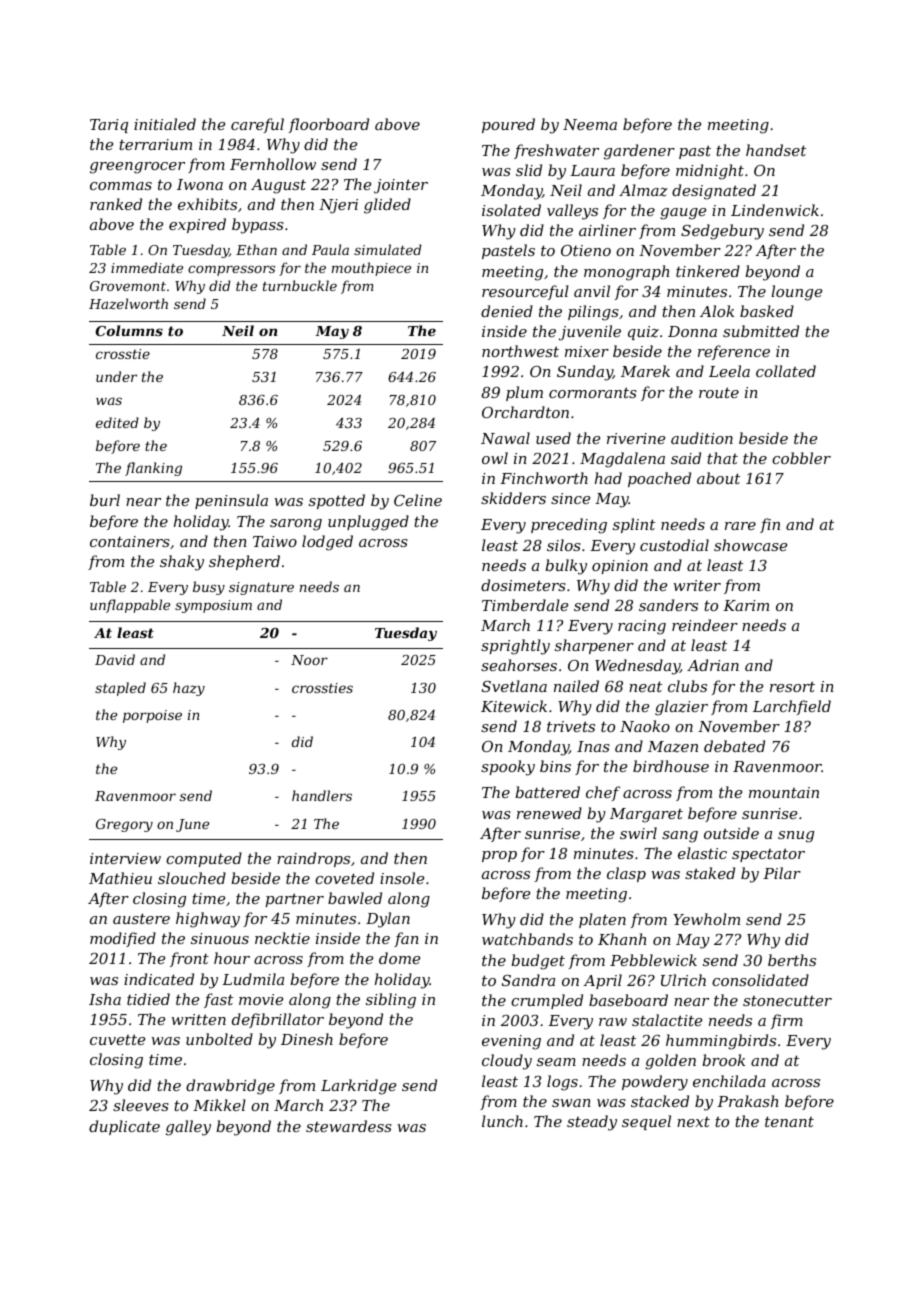 The image size is (924, 1308). What do you see at coordinates (502, 1121) in the page?
I see `lunch` at bounding box center [502, 1121].
